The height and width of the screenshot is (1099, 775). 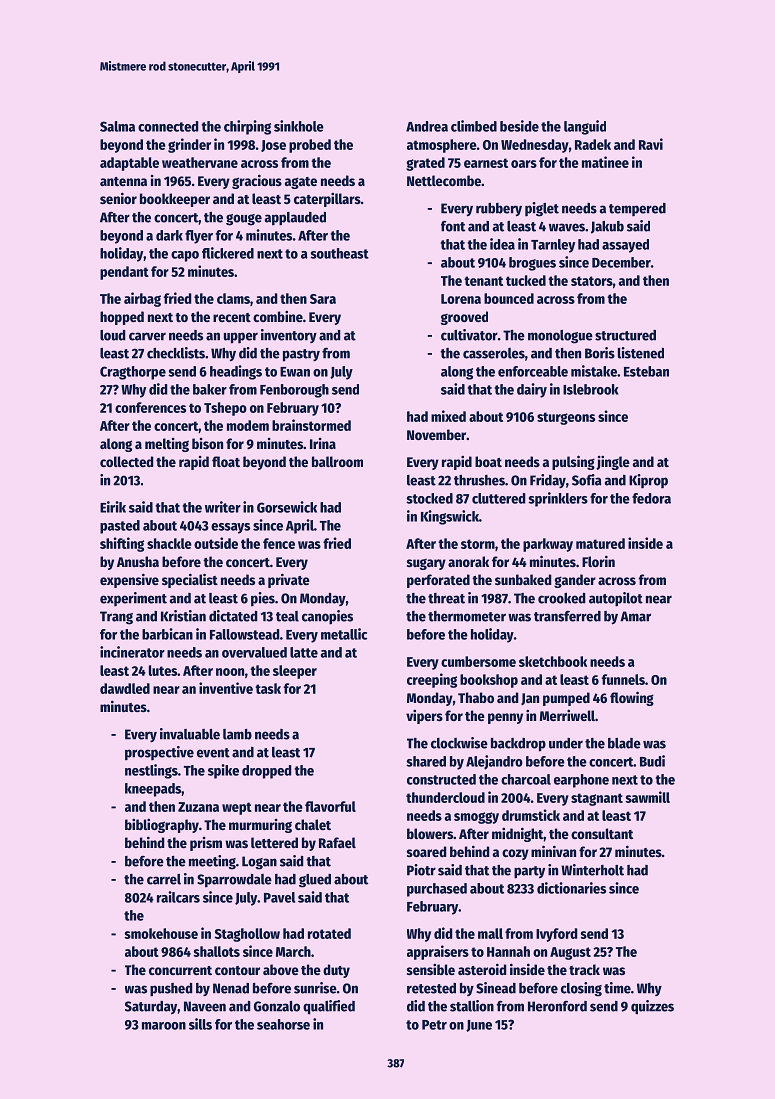 What do you see at coordinates (122, 544) in the screenshot?
I see `shifting` at bounding box center [122, 544].
